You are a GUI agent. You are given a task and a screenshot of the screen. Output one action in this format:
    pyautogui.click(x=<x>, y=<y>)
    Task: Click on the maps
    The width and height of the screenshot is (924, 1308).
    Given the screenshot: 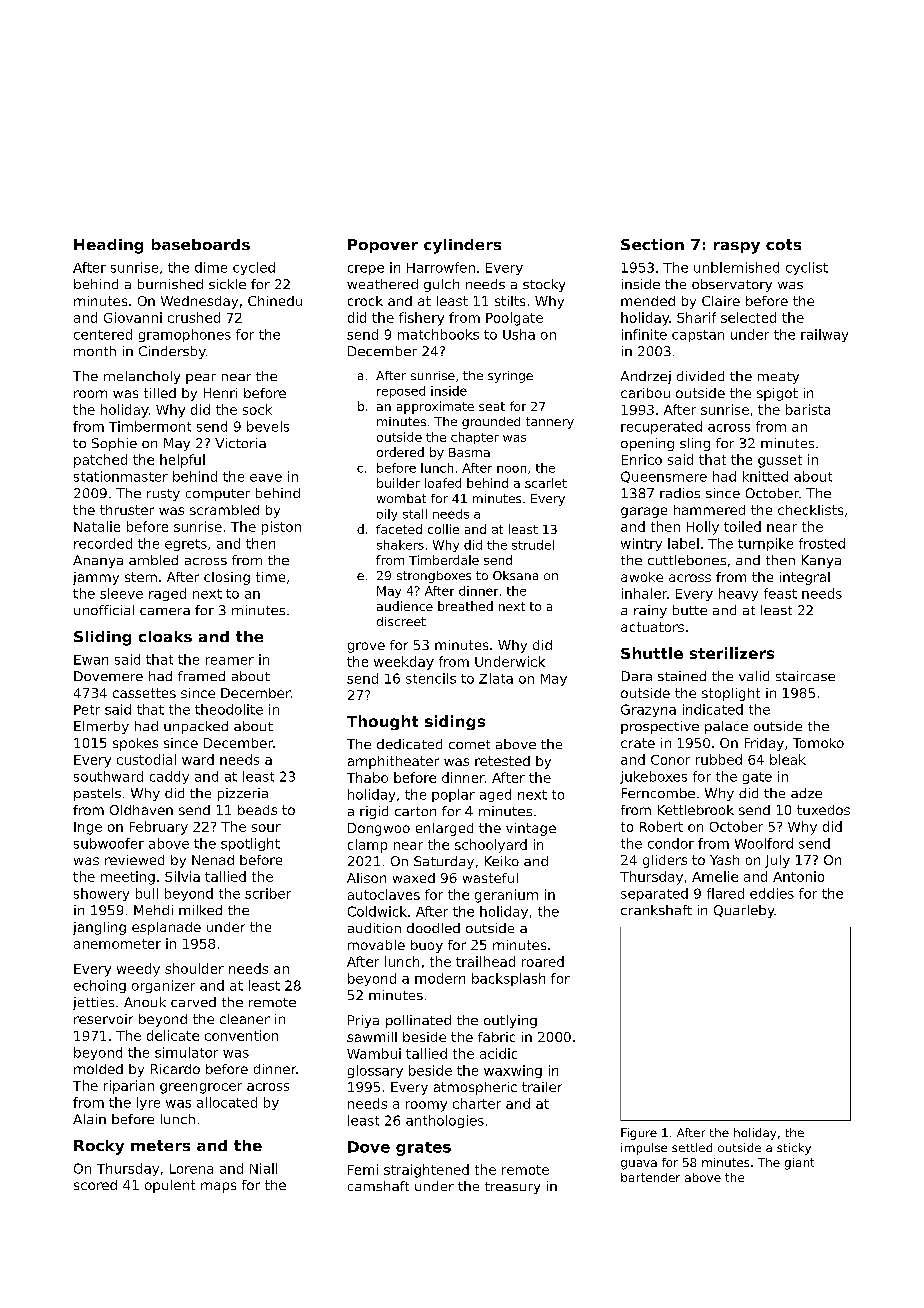 What is the action you would take?
    pyautogui.click(x=218, y=1187)
